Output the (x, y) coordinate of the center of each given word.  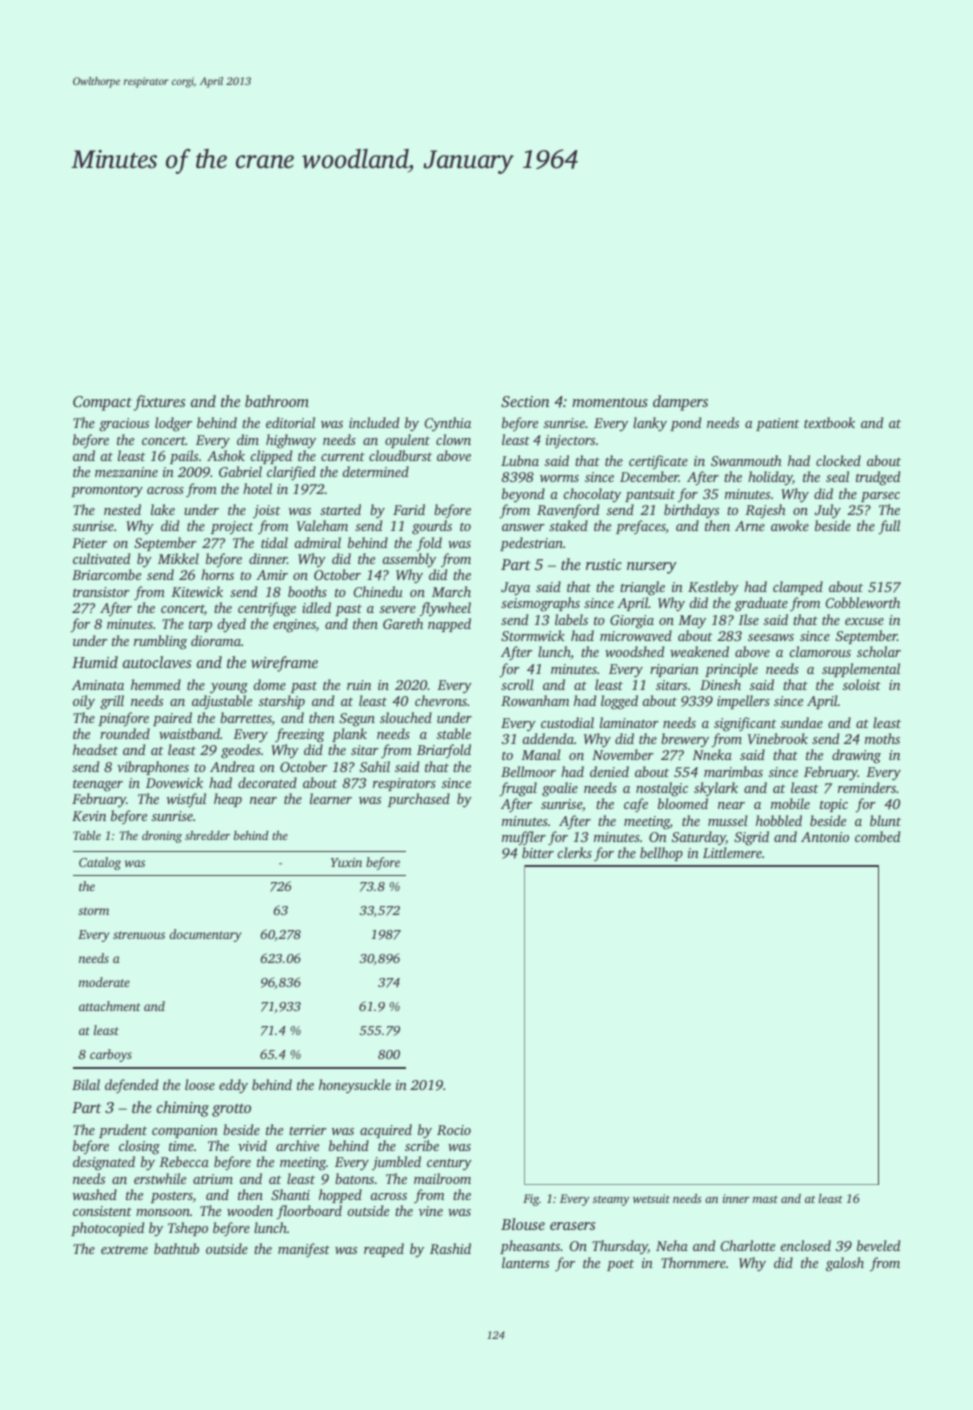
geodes (241, 751)
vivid (252, 1145)
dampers (680, 403)
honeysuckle (355, 1086)
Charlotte (747, 1245)
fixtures (159, 403)
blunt (885, 820)
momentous (610, 402)
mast (765, 1199)
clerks (574, 852)
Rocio (454, 1130)
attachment (110, 1006)
